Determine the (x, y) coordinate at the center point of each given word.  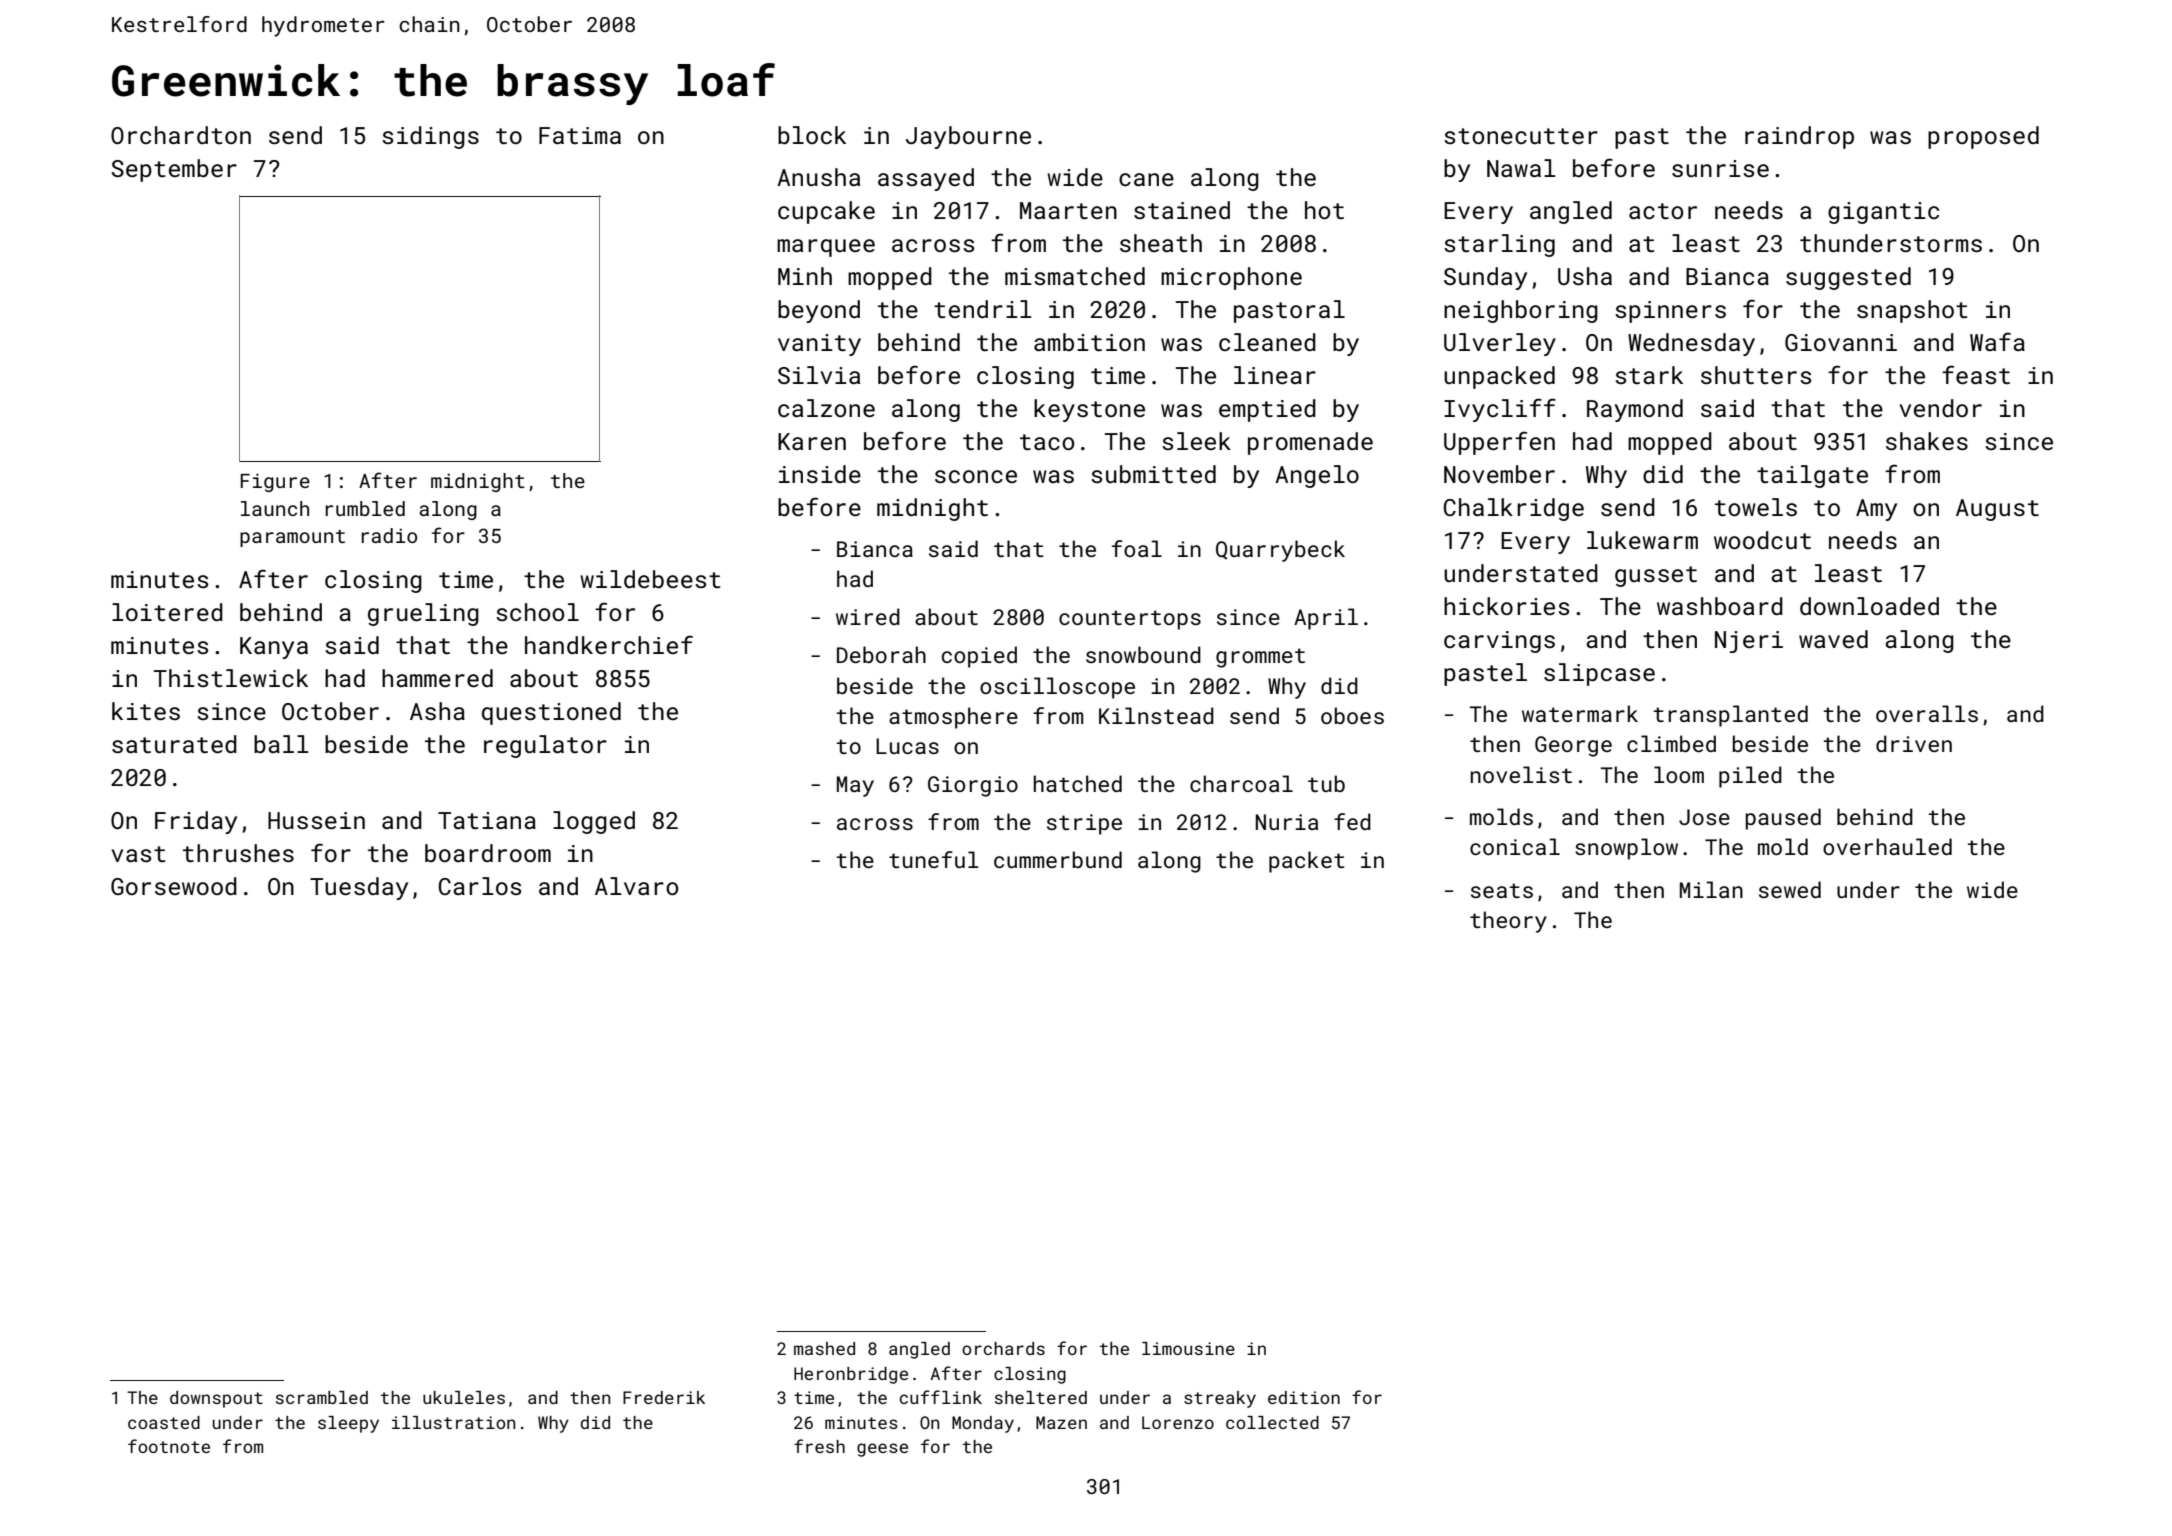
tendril (983, 309)
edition (1304, 1397)
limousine (1188, 1348)
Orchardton (181, 135)
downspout (216, 1399)
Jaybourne (968, 137)
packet (1307, 862)
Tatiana (487, 820)
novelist (1521, 774)
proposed (1983, 137)
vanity (819, 345)
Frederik (664, 1397)
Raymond (1635, 410)
